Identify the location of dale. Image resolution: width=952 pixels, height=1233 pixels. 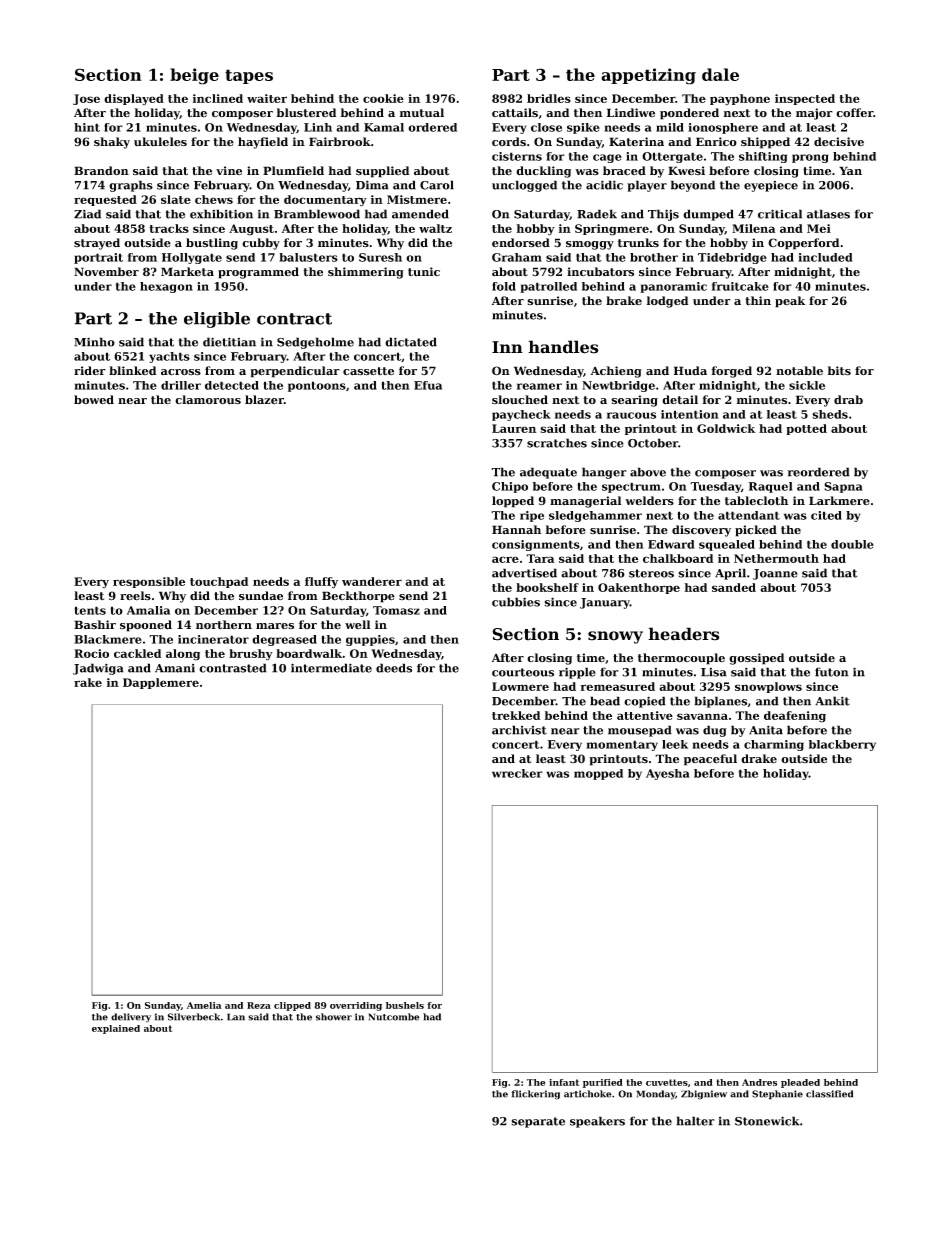
(720, 74).
